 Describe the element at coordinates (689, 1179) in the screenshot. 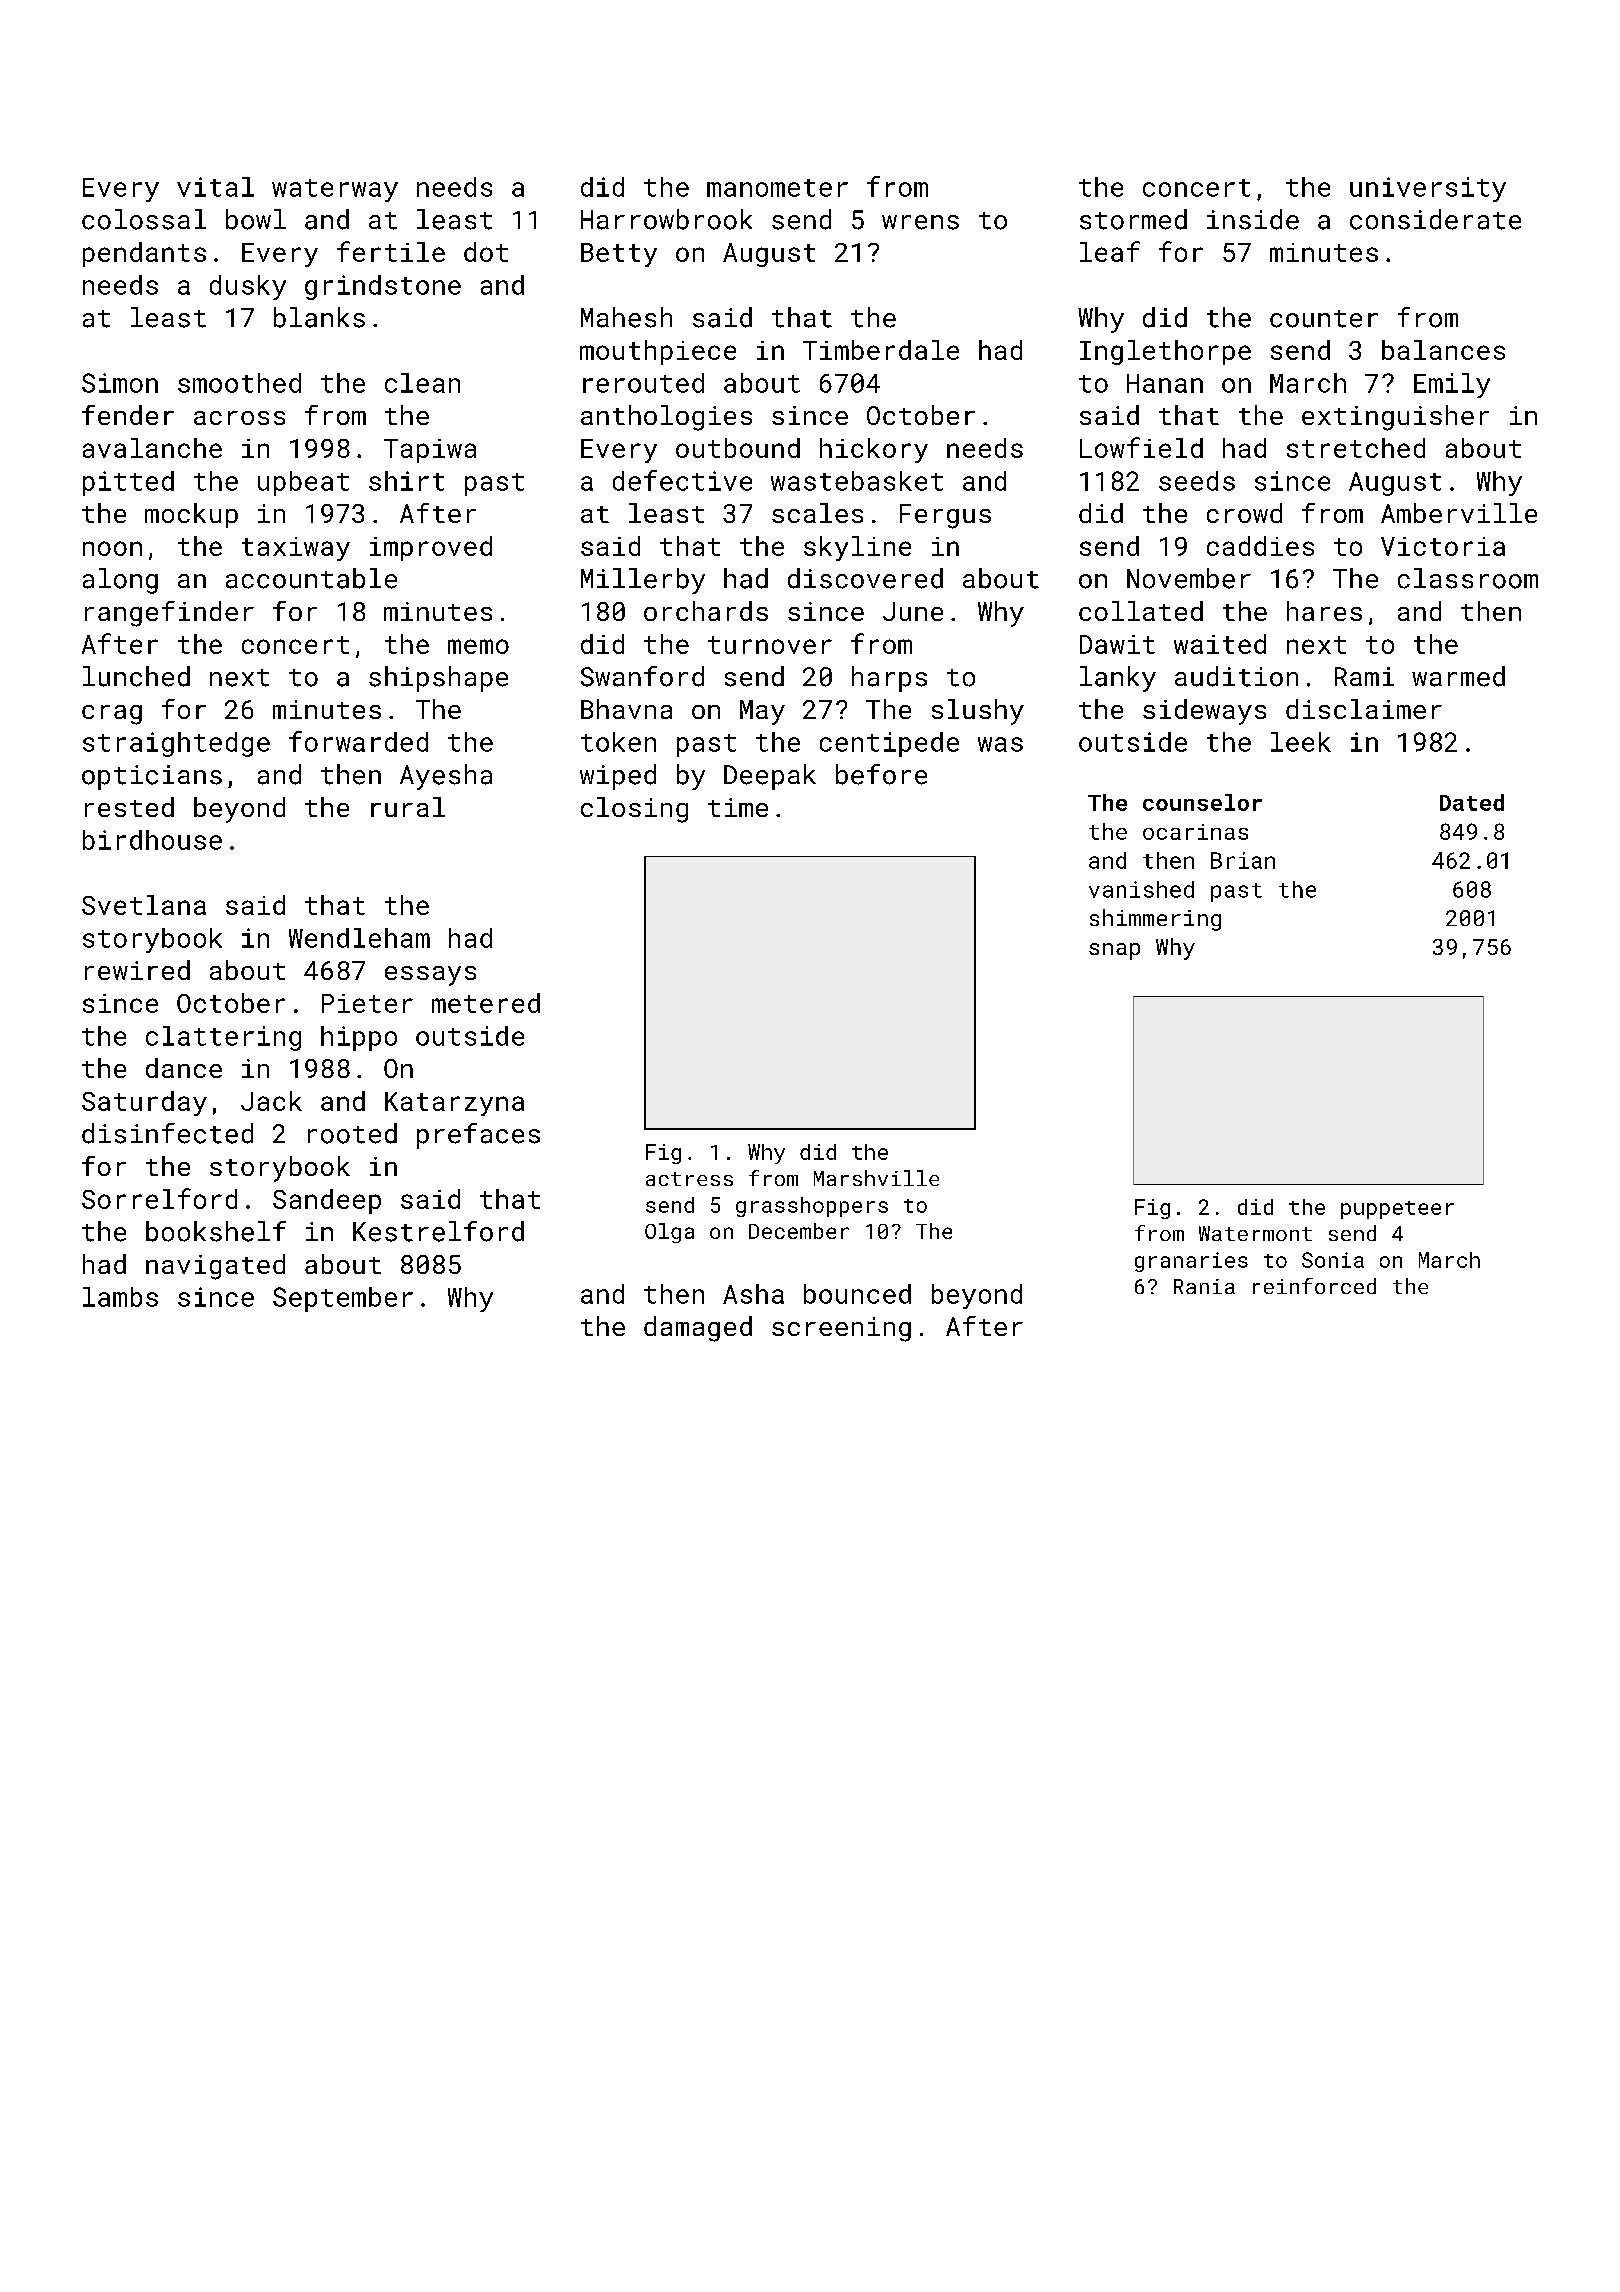

I see `actress` at that location.
